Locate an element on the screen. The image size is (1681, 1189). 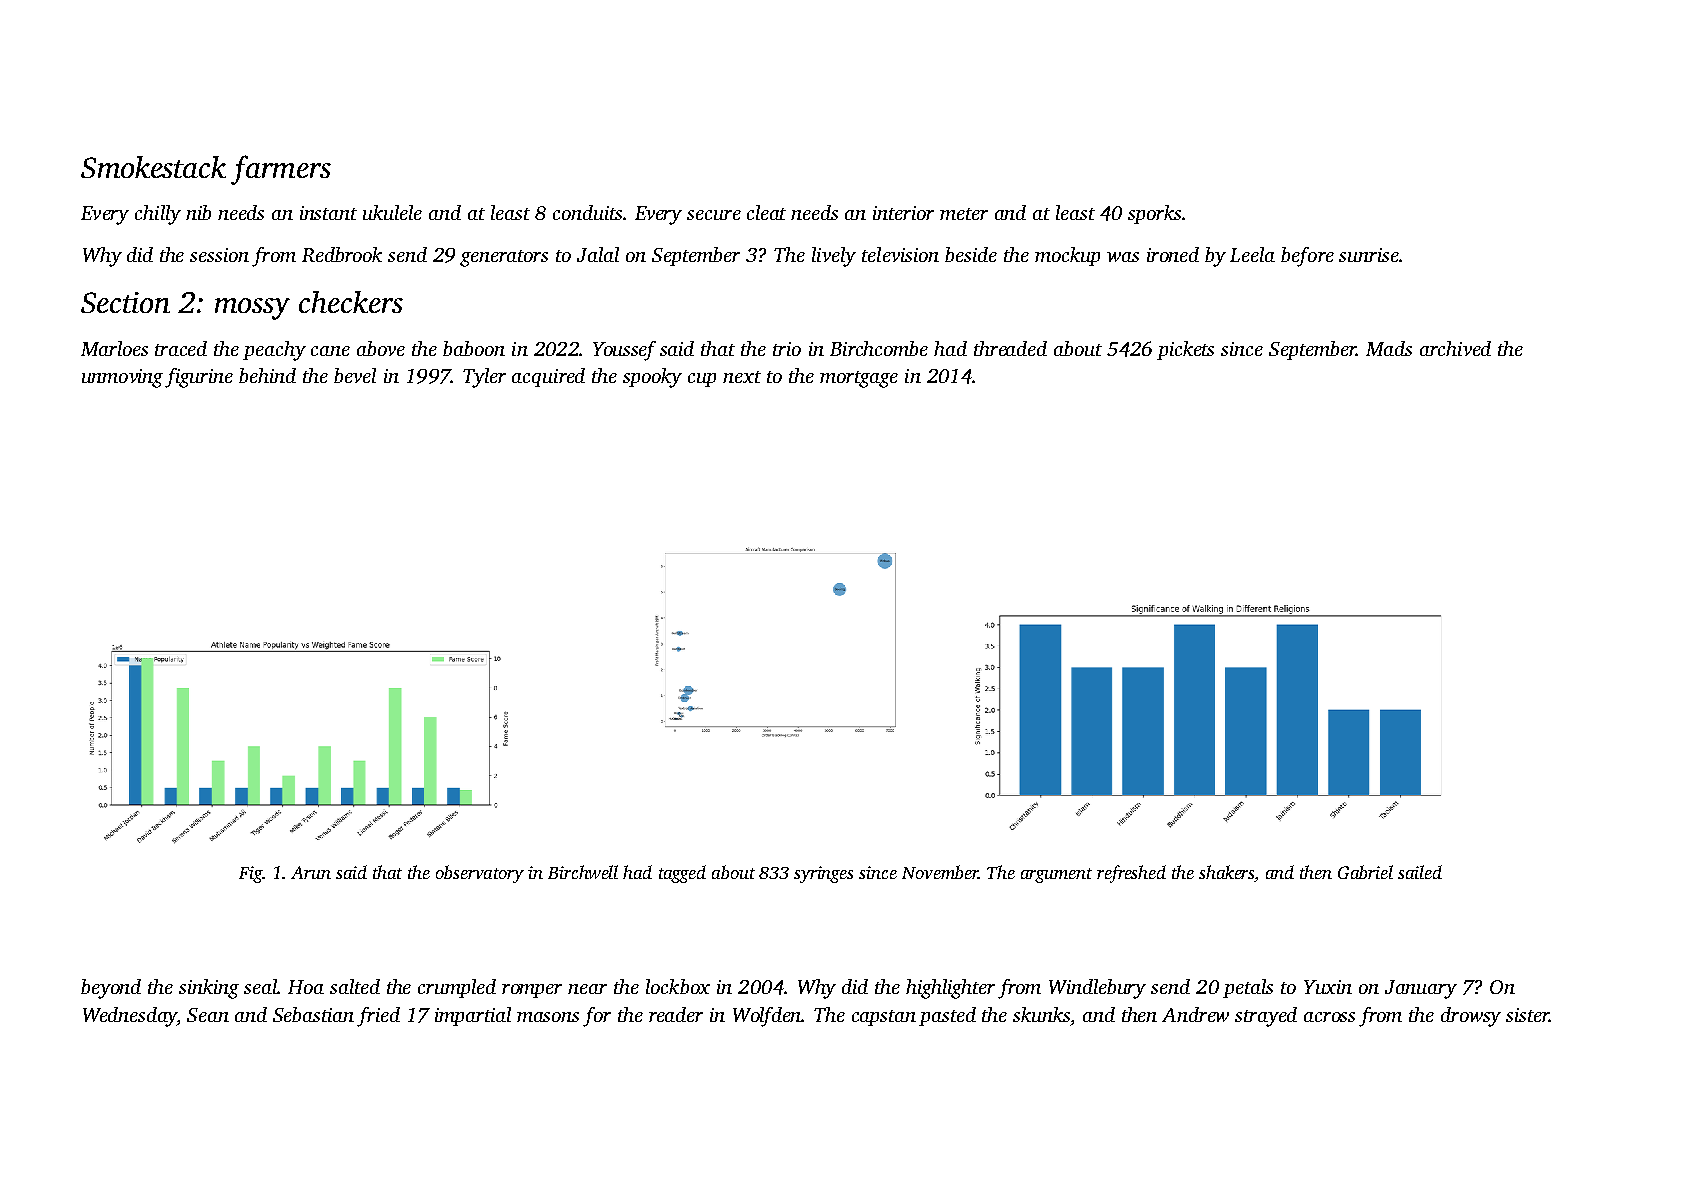
syringes is located at coordinates (823, 874).
